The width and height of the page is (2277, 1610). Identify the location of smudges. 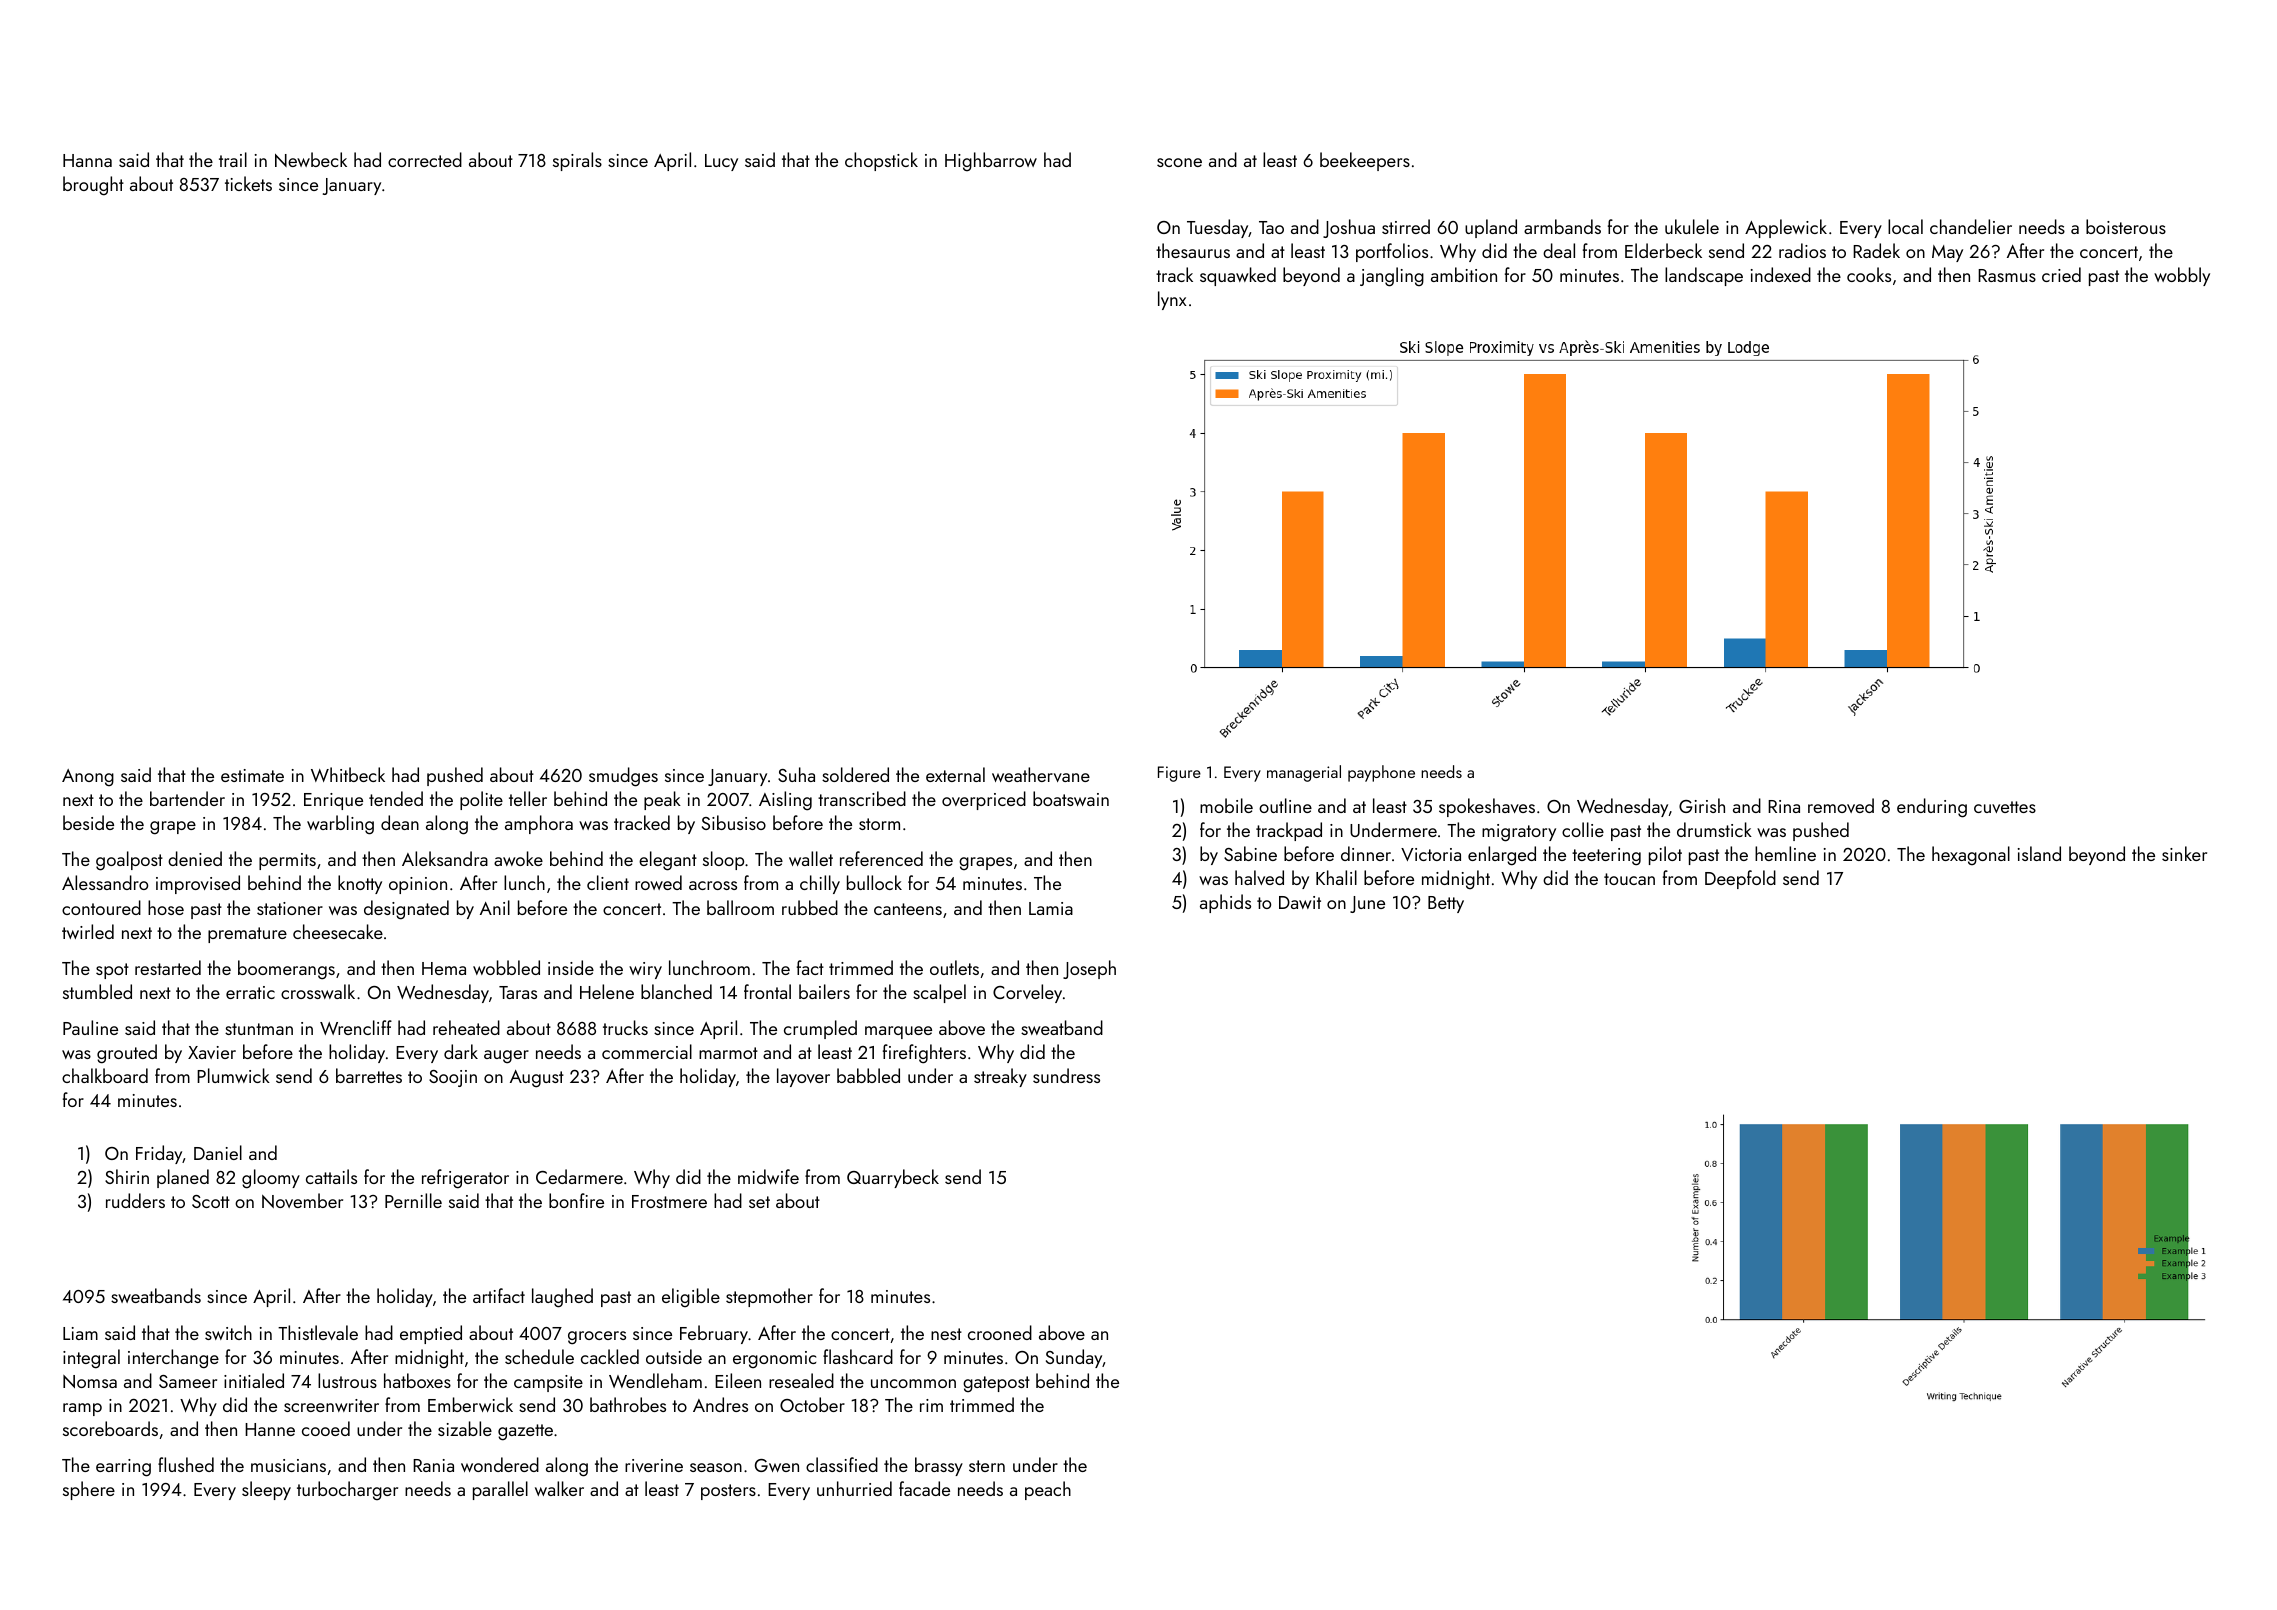
(623, 777).
